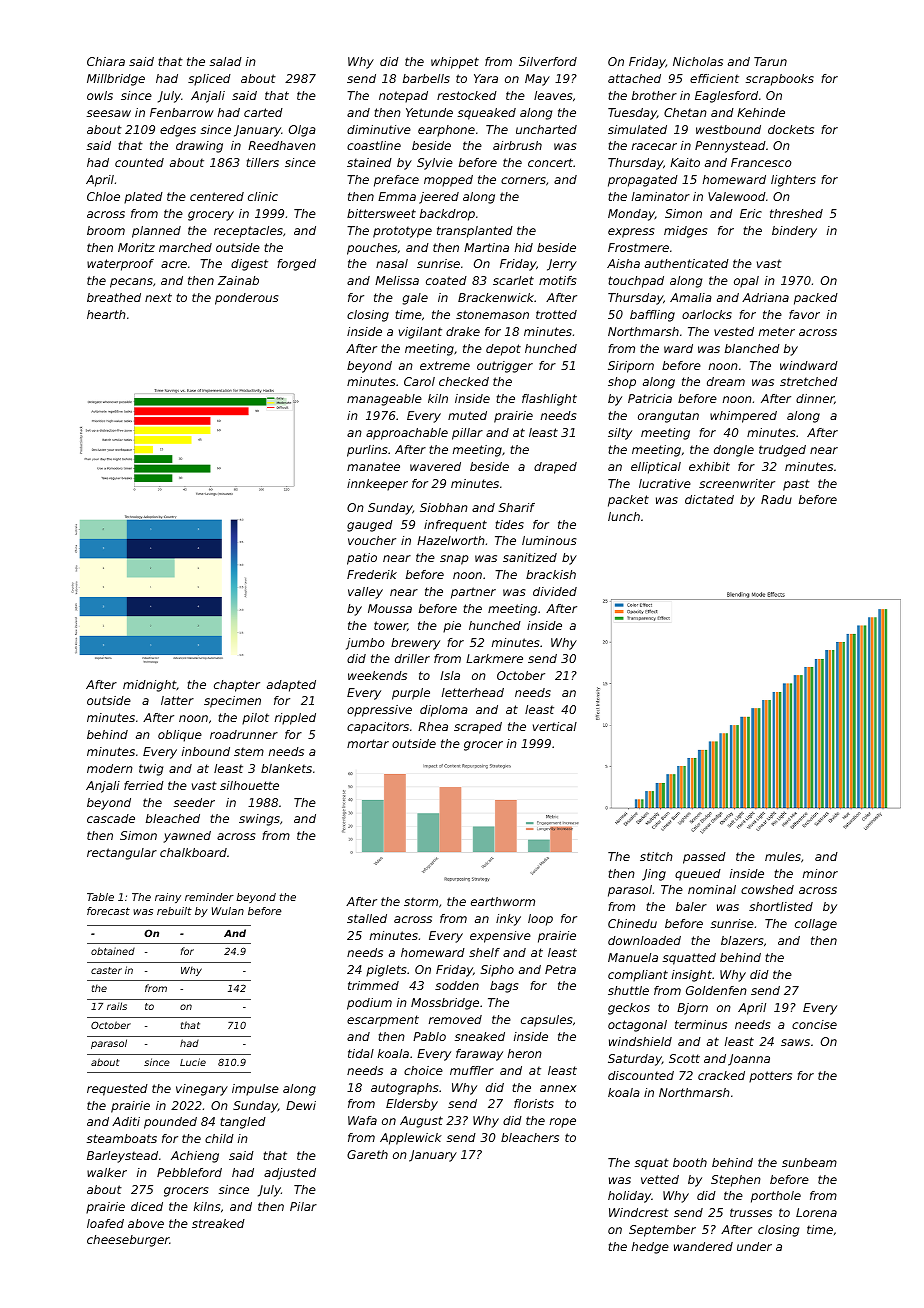 The image size is (924, 1308). What do you see at coordinates (770, 61) in the screenshot?
I see `Tarun` at bounding box center [770, 61].
